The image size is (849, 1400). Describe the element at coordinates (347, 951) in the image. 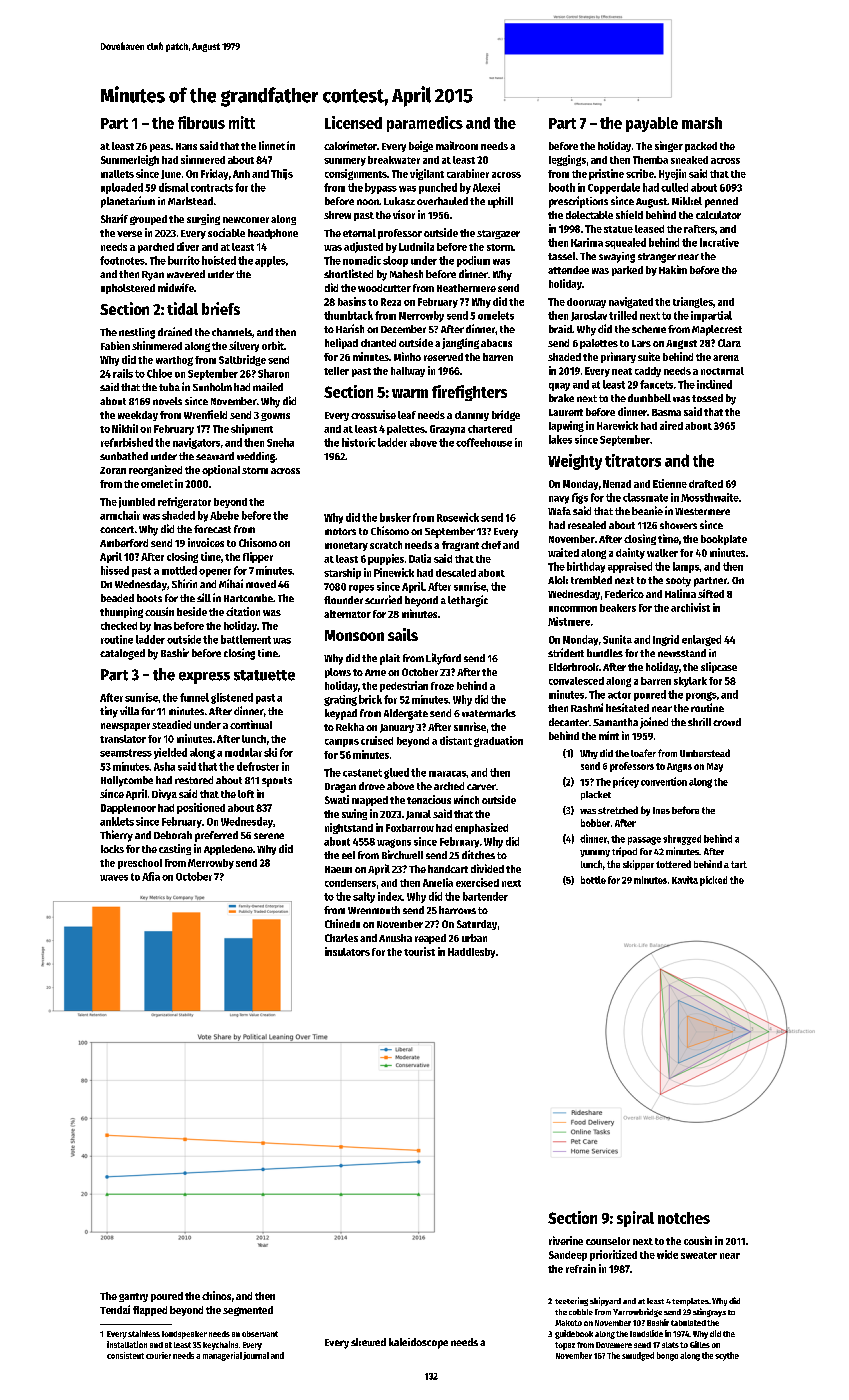

I see `insulators` at that location.
